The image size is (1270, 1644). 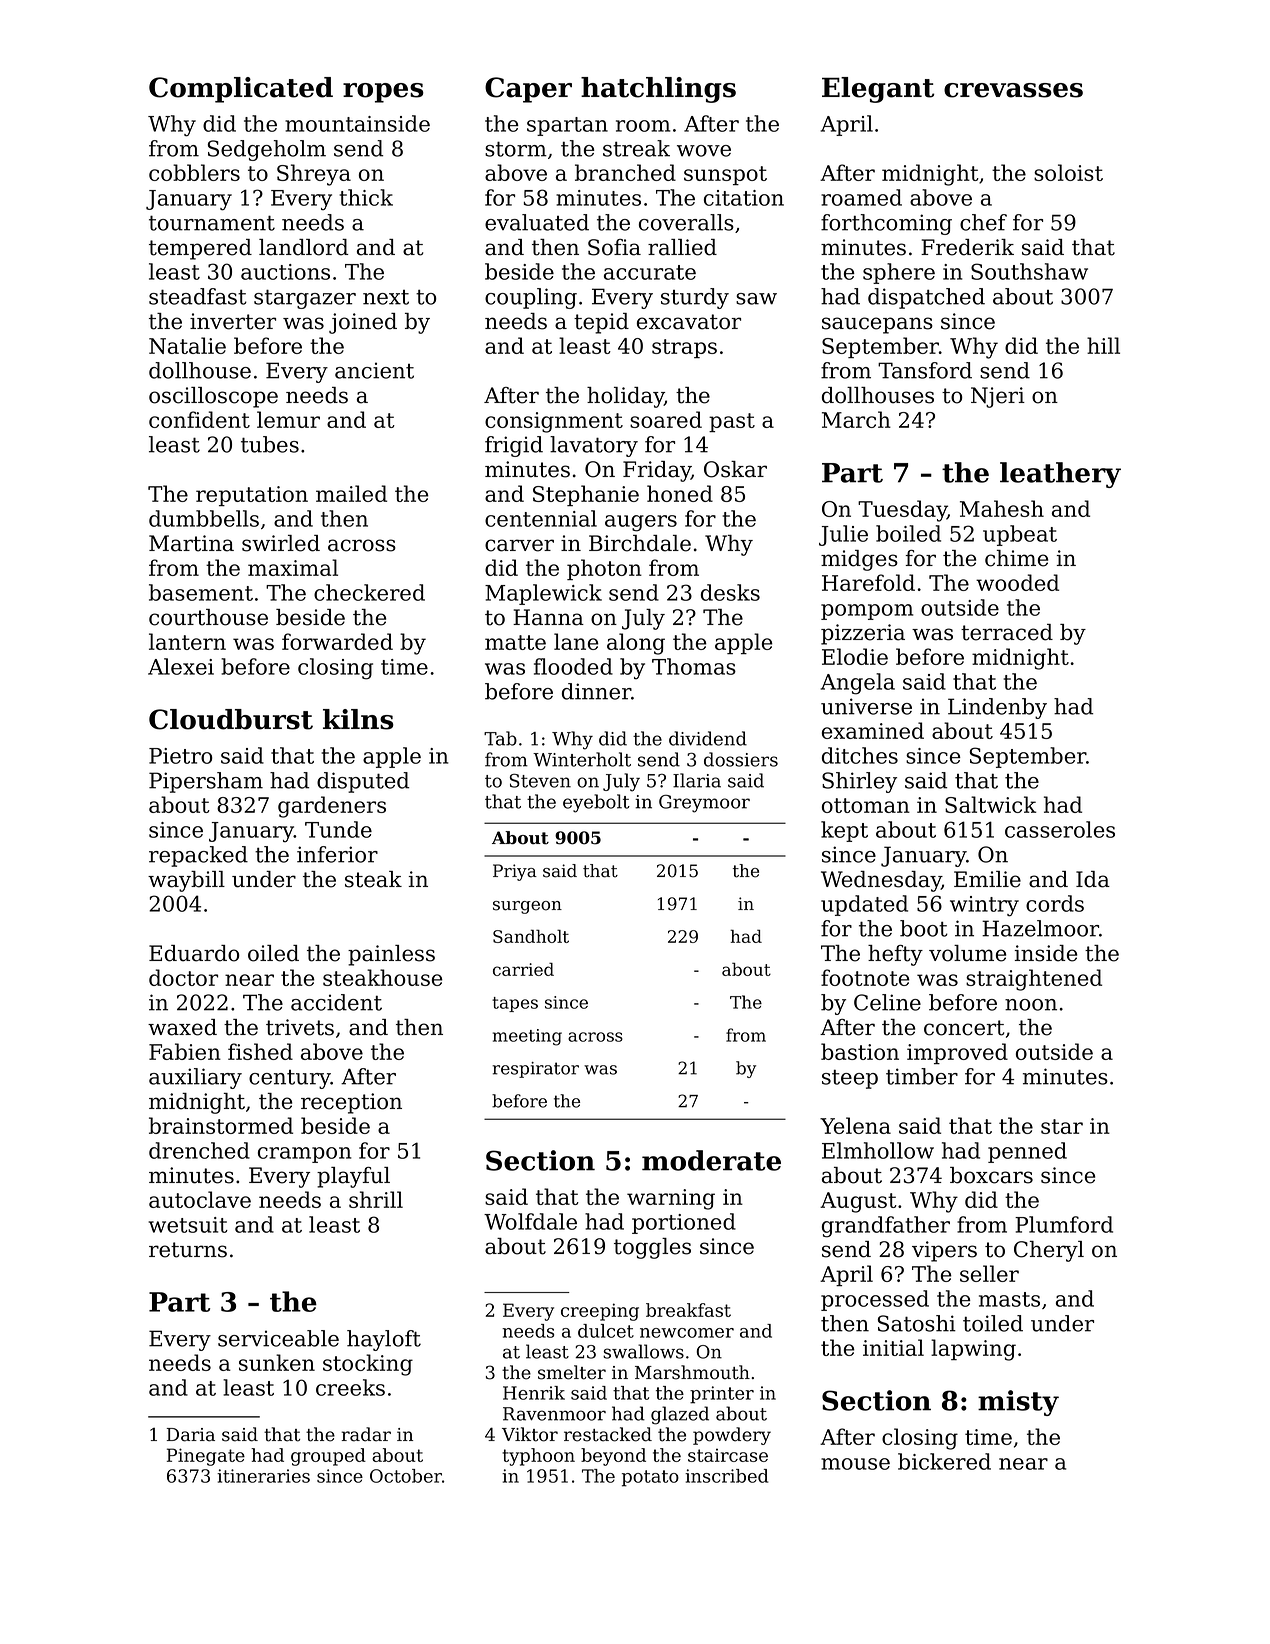 What do you see at coordinates (1055, 903) in the page?
I see `cords` at bounding box center [1055, 903].
